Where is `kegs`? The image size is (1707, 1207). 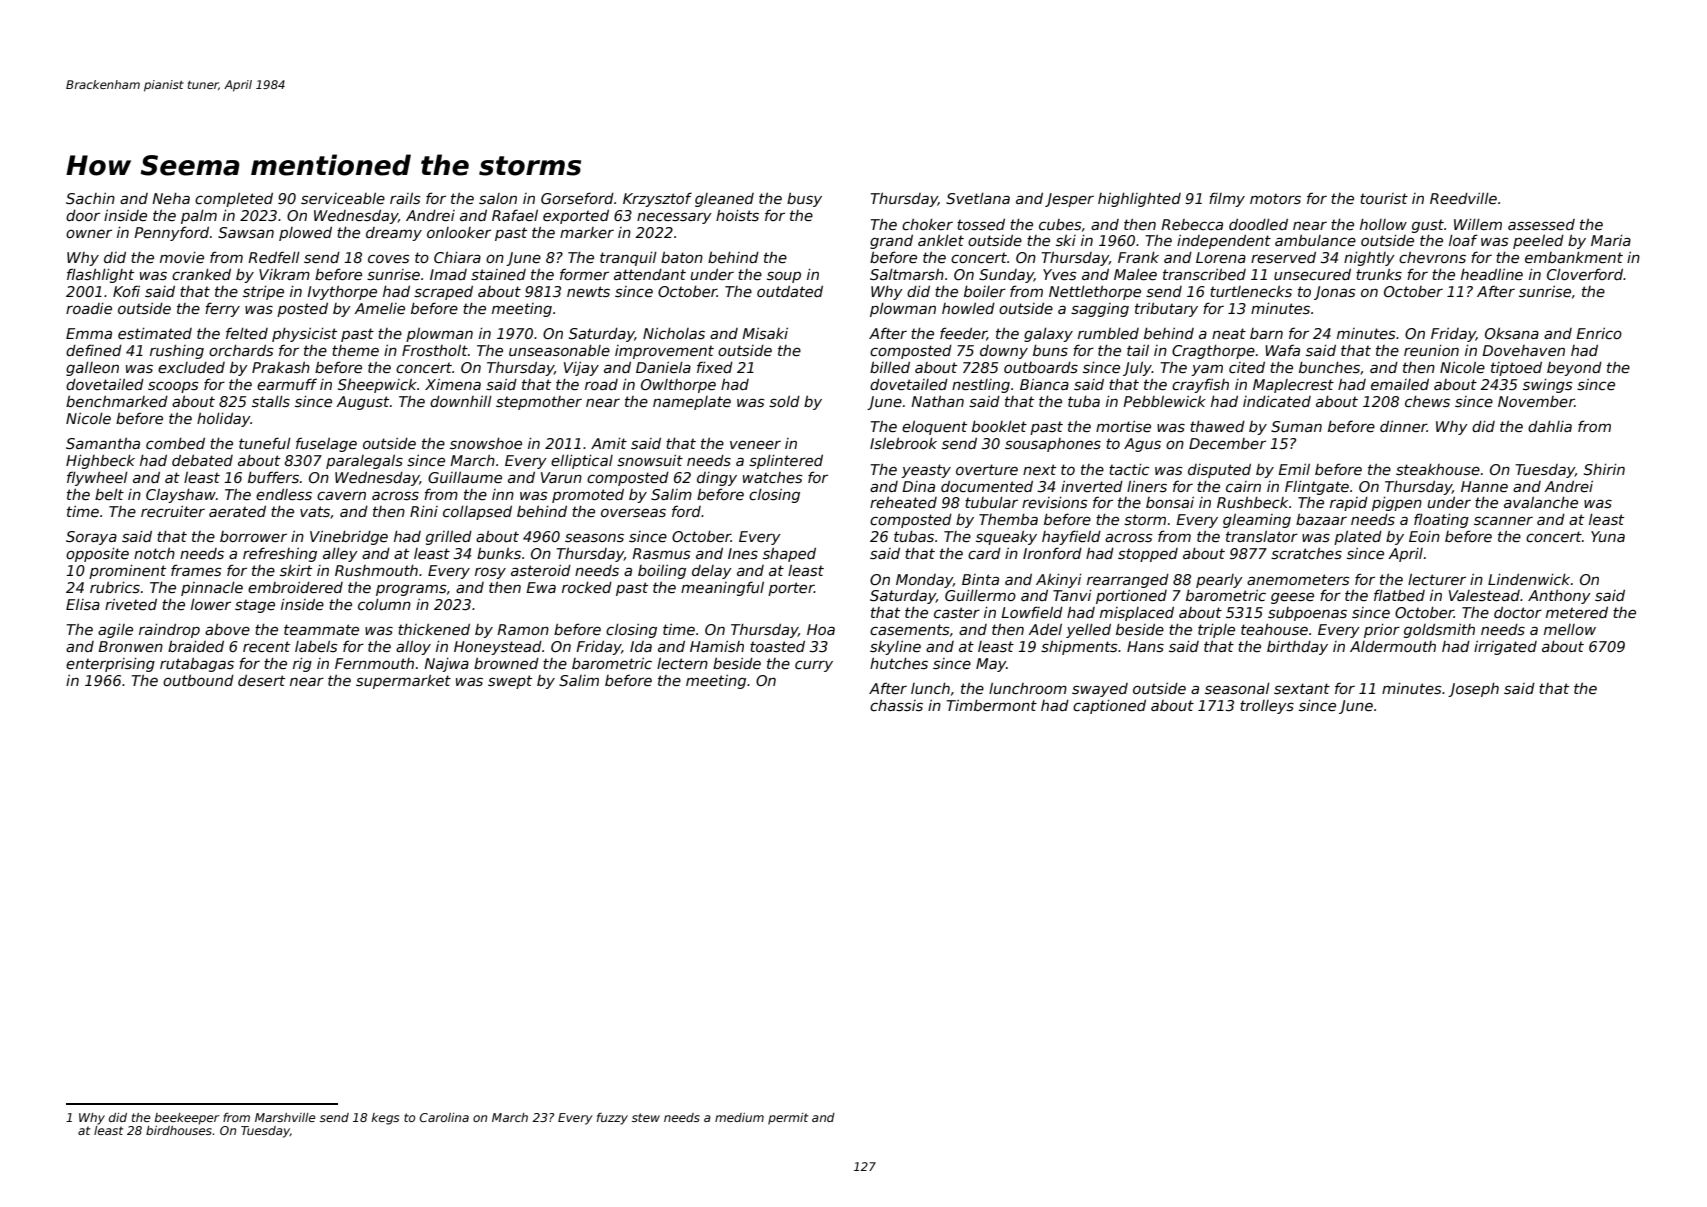
kegs is located at coordinates (385, 1119).
